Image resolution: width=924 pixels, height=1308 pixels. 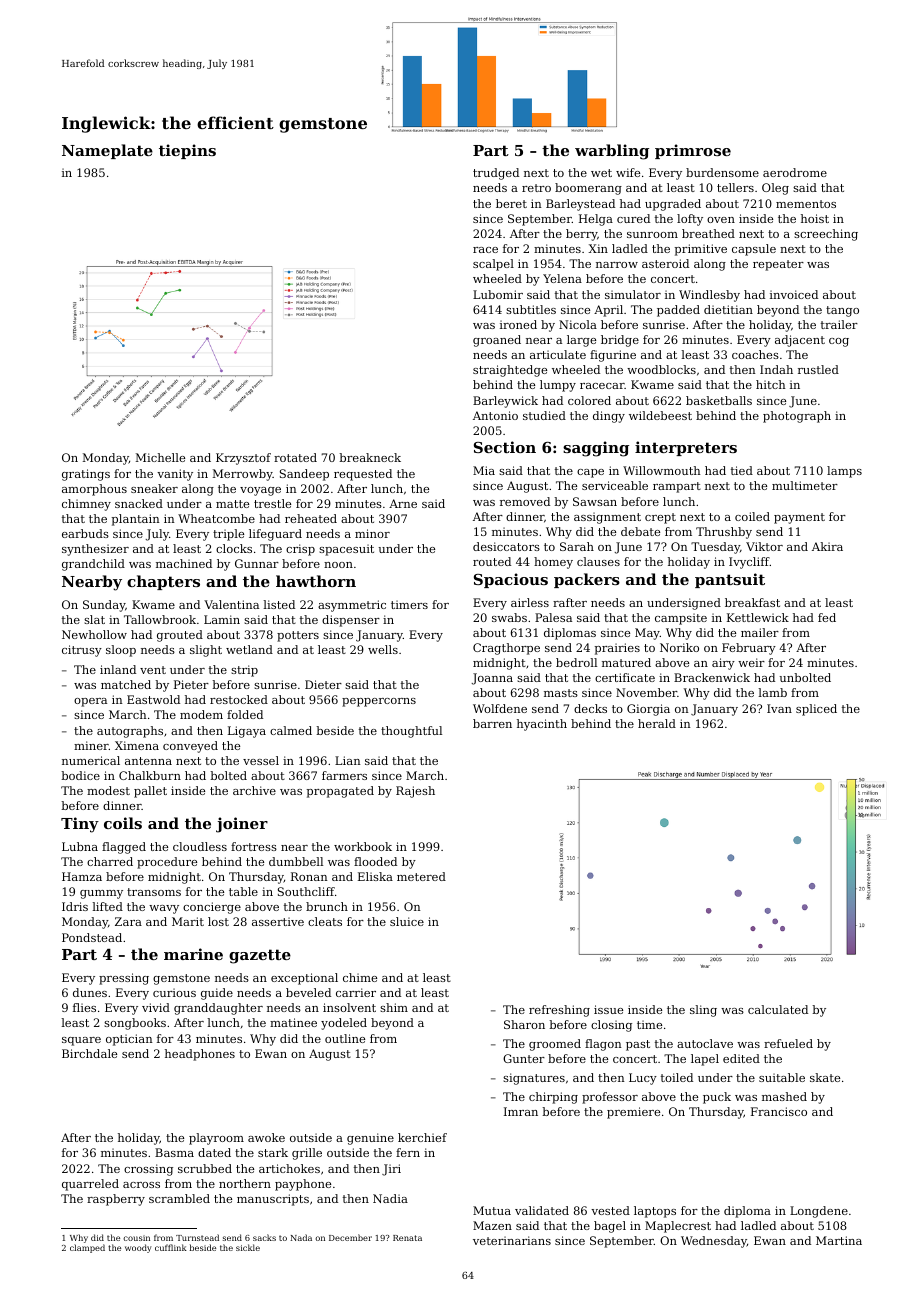 I want to click on tiepins, so click(x=187, y=151).
